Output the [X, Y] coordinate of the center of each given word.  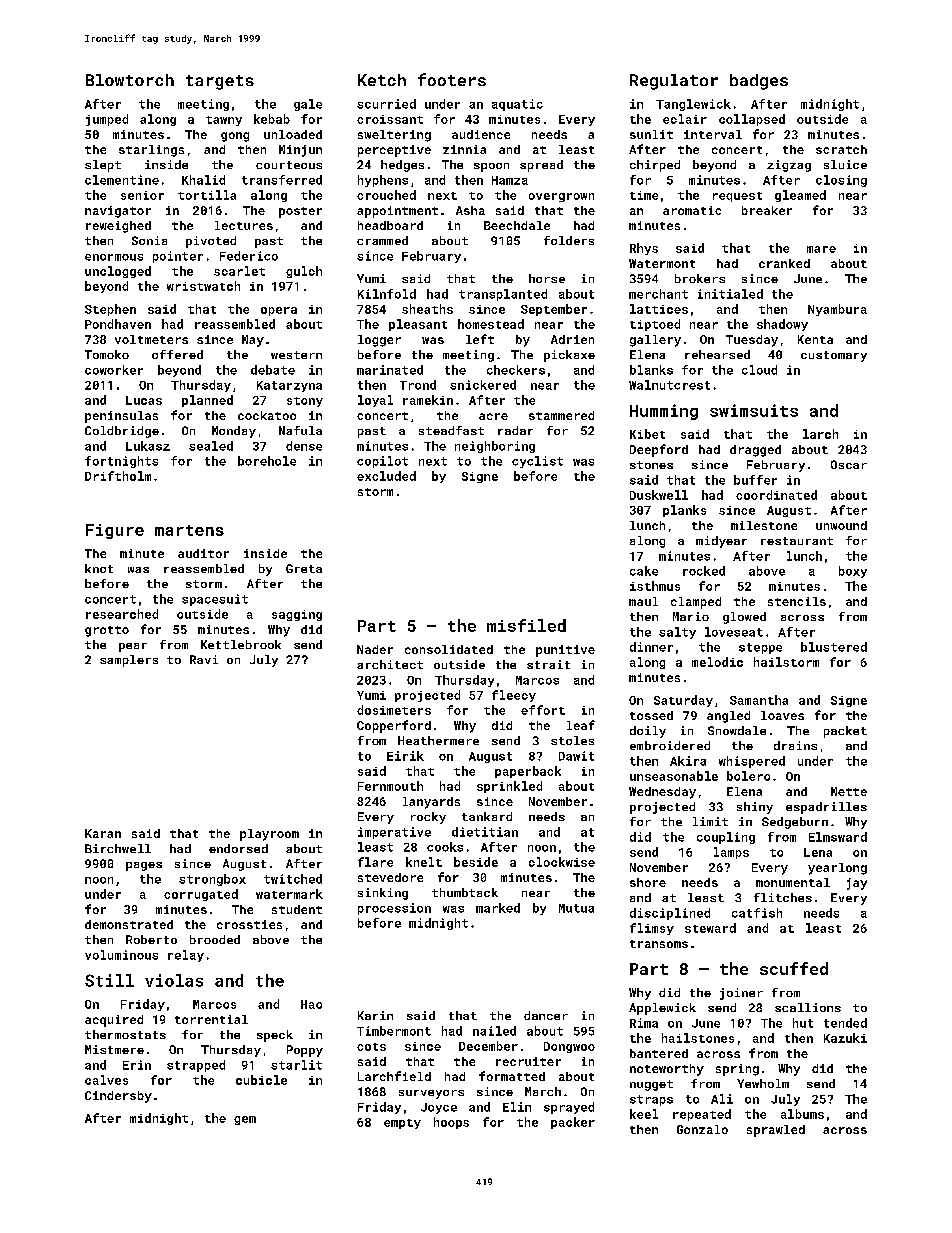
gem [245, 1120]
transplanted [503, 295]
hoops [451, 1123]
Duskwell [659, 495]
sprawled [776, 1131]
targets [220, 82]
